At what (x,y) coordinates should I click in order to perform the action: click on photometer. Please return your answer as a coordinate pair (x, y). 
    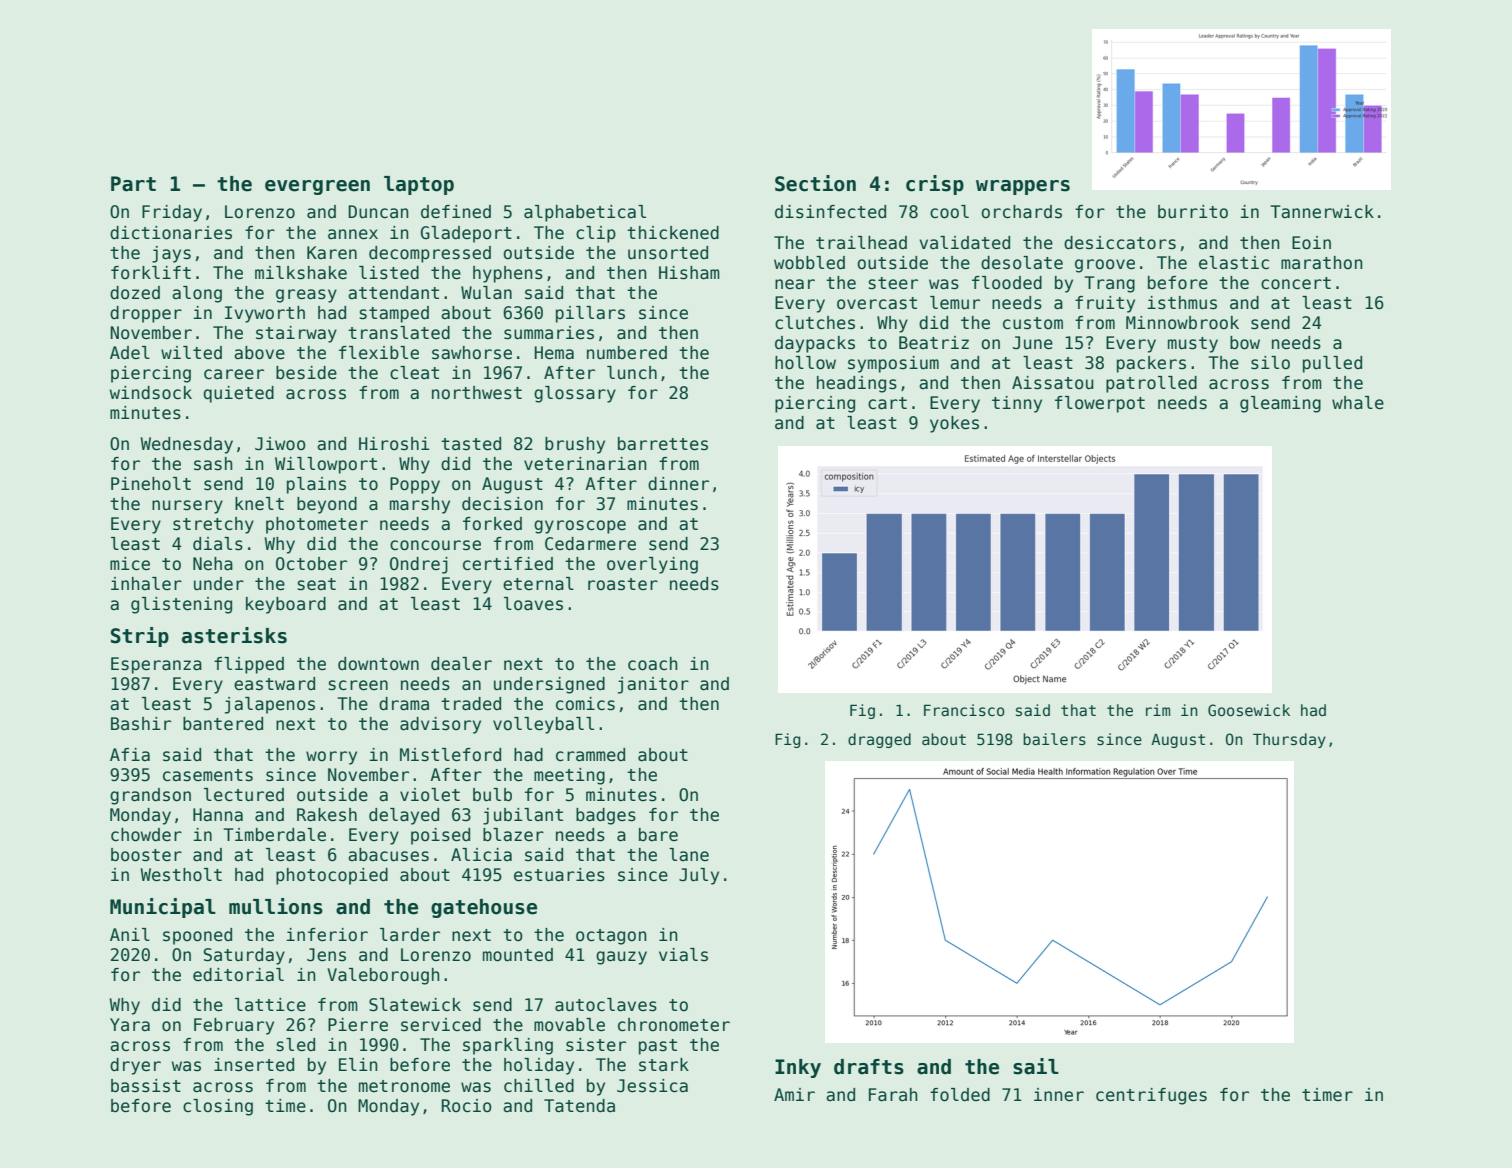
    Looking at the image, I should click on (317, 525).
